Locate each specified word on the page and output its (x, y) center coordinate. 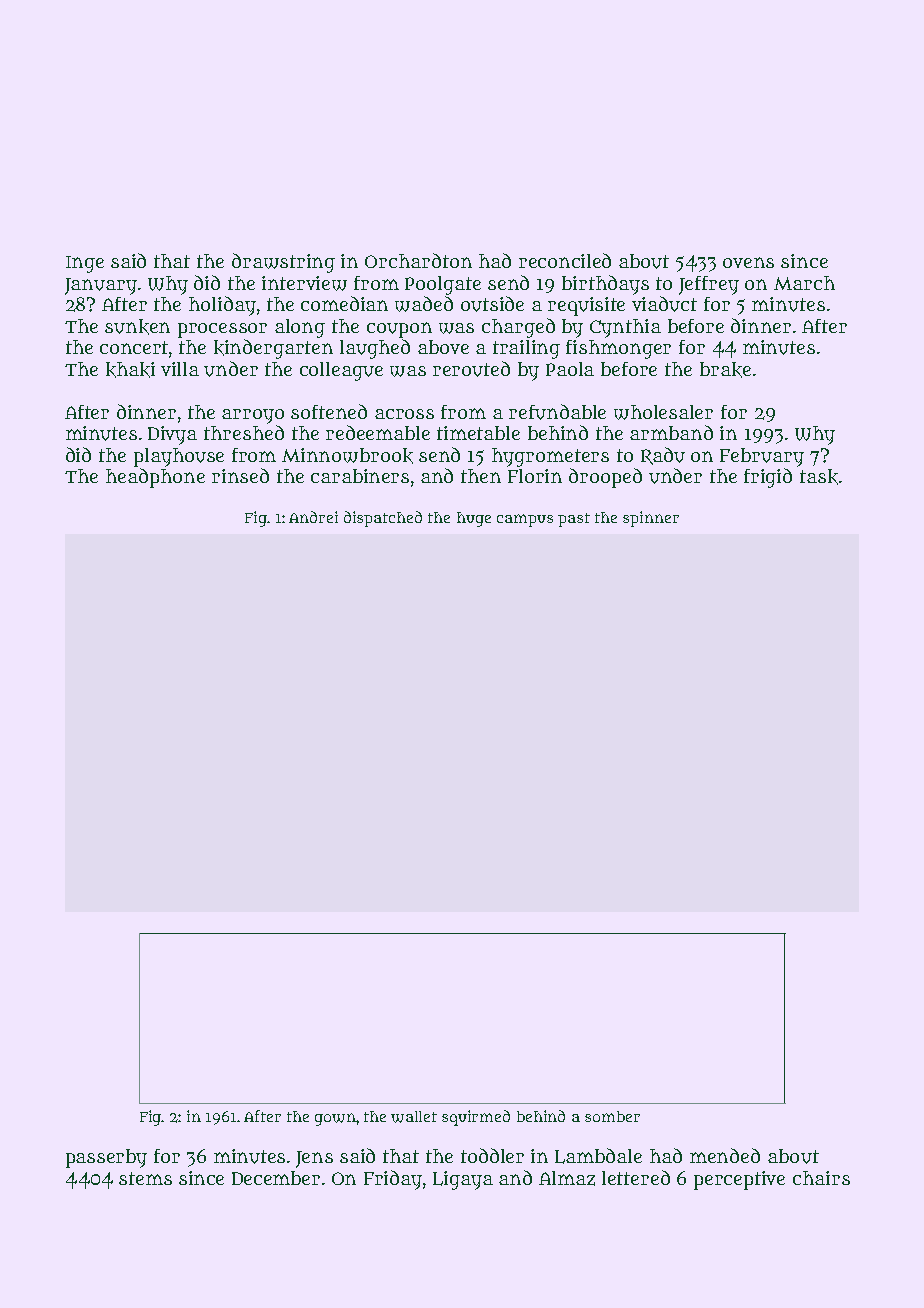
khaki (130, 370)
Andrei (313, 517)
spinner (651, 519)
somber (612, 1116)
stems (145, 1178)
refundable (557, 412)
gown (335, 1119)
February (762, 457)
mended (725, 1155)
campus (525, 520)
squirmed (476, 1118)
